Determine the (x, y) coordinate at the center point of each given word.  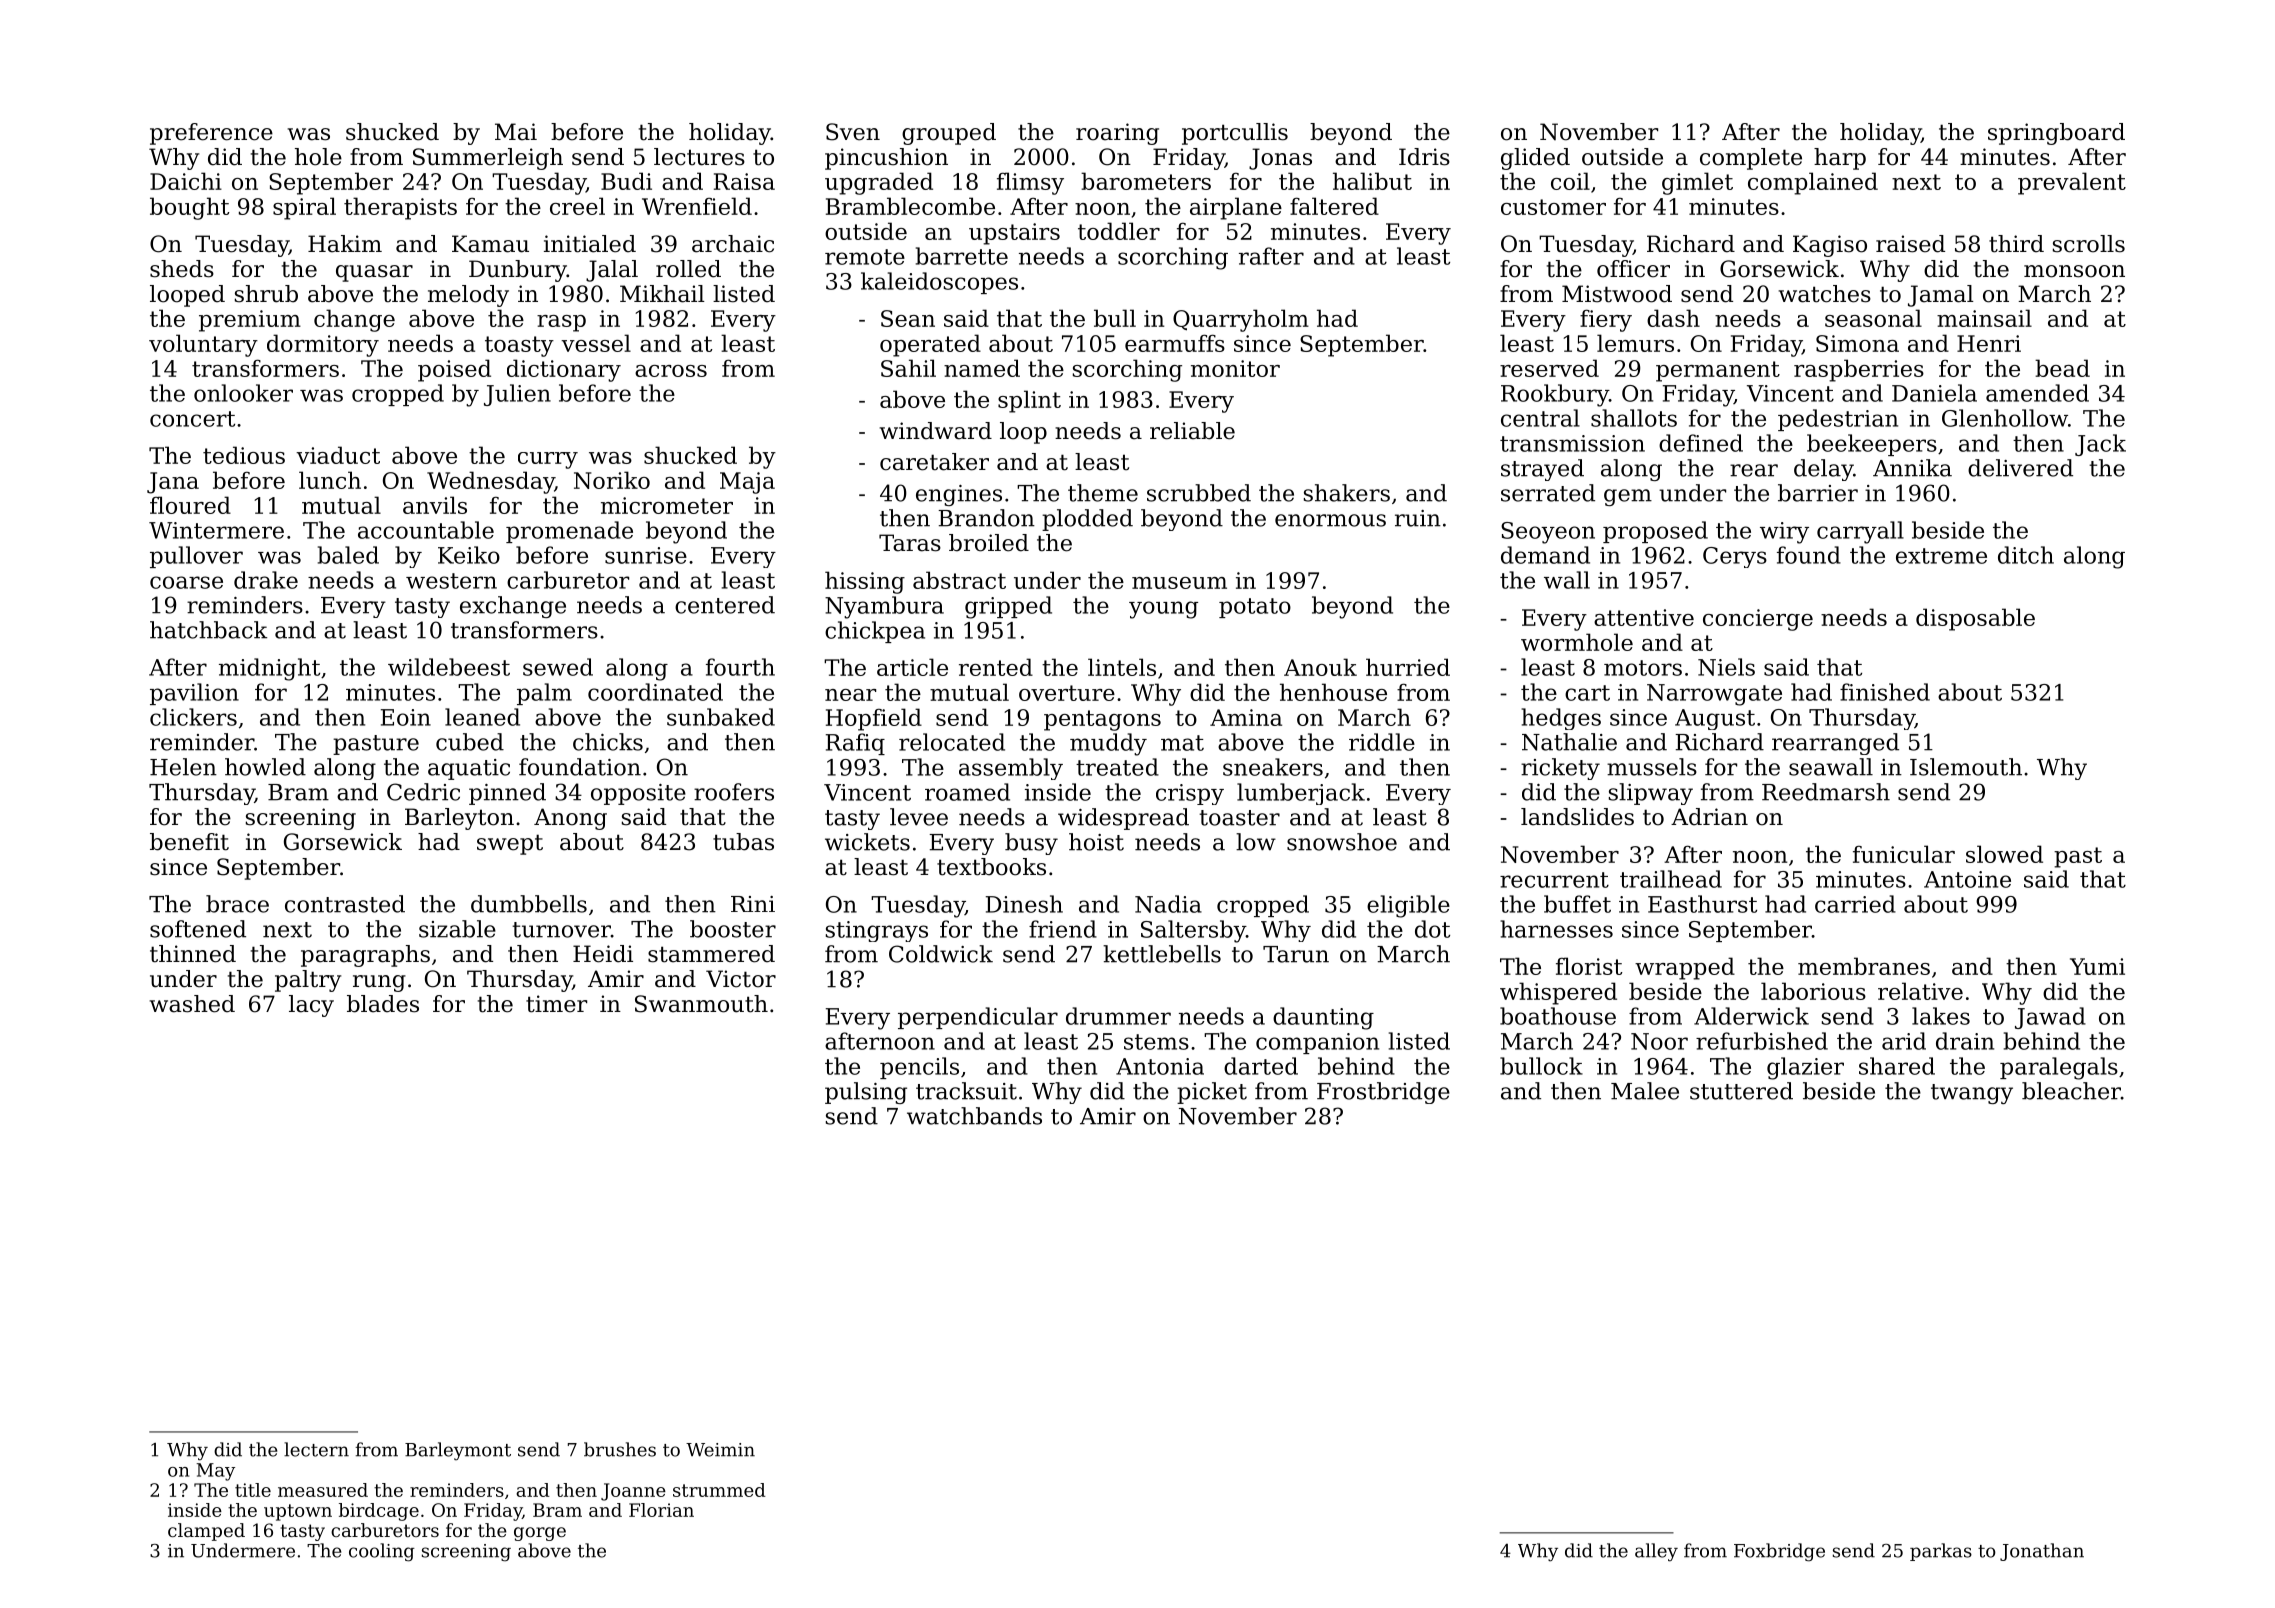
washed (192, 1004)
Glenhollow (2005, 418)
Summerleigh (488, 159)
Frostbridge (1383, 1093)
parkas (1941, 1552)
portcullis (1235, 134)
